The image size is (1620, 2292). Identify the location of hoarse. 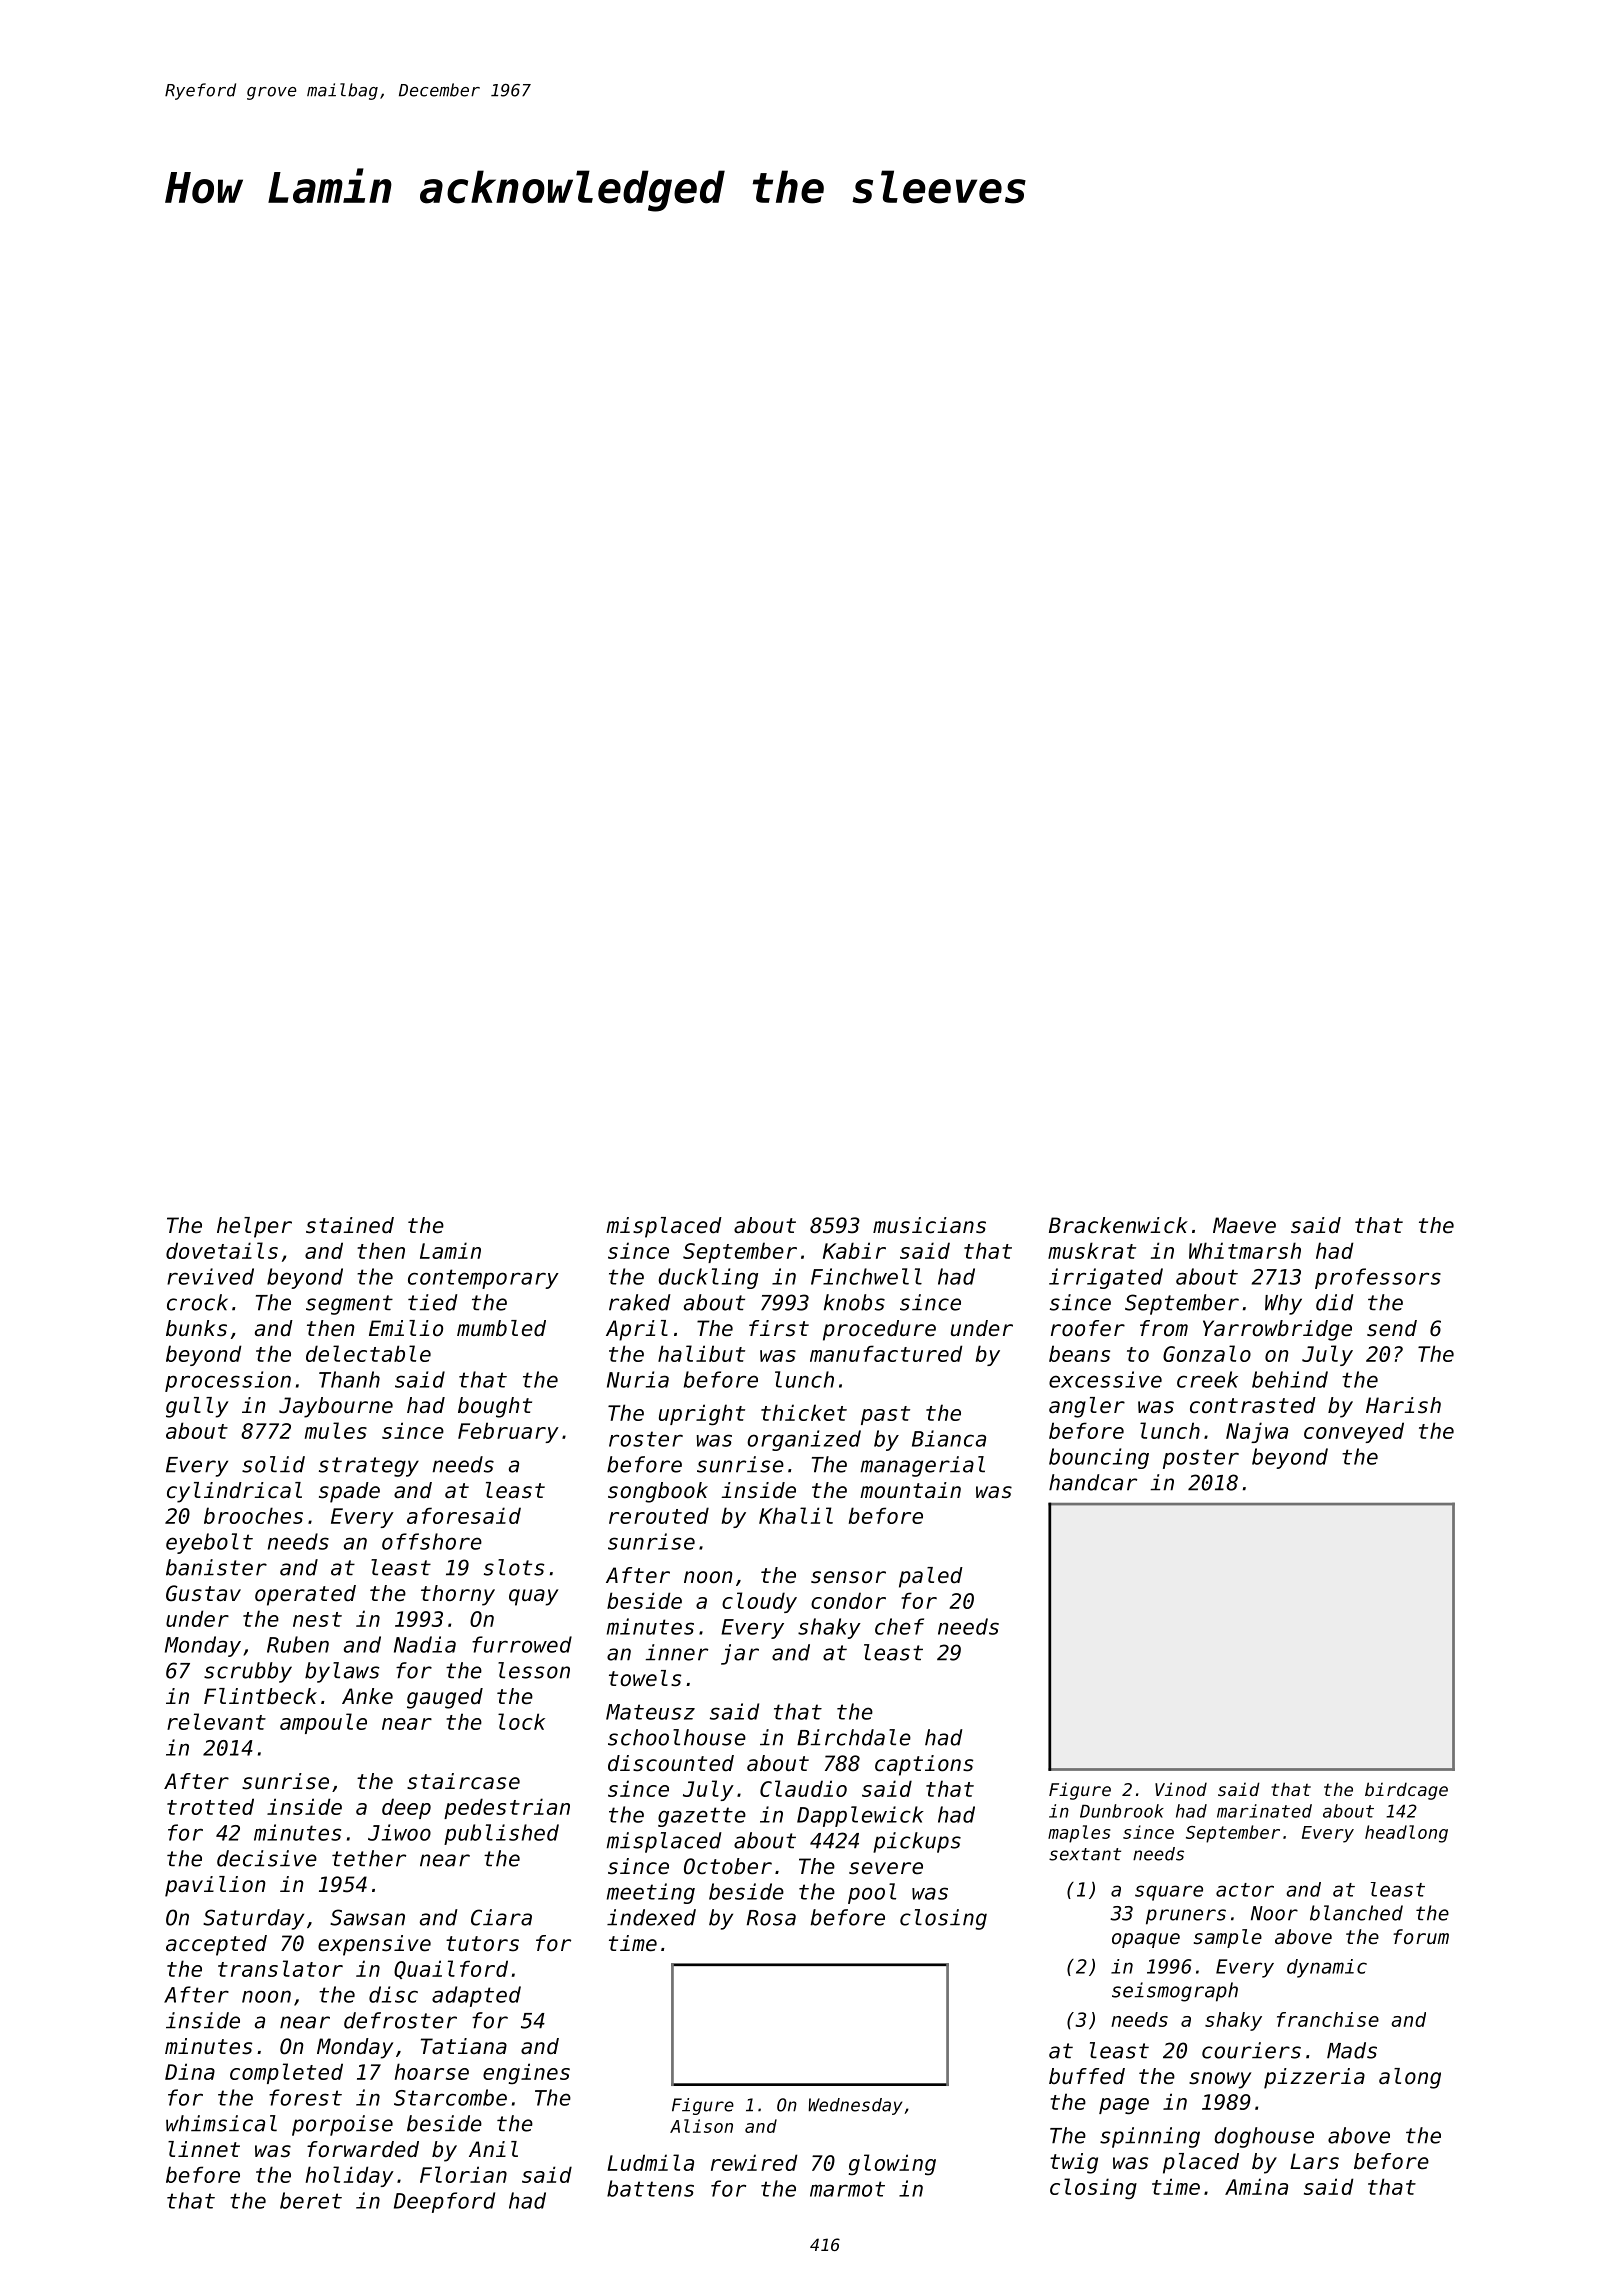
(432, 2071).
